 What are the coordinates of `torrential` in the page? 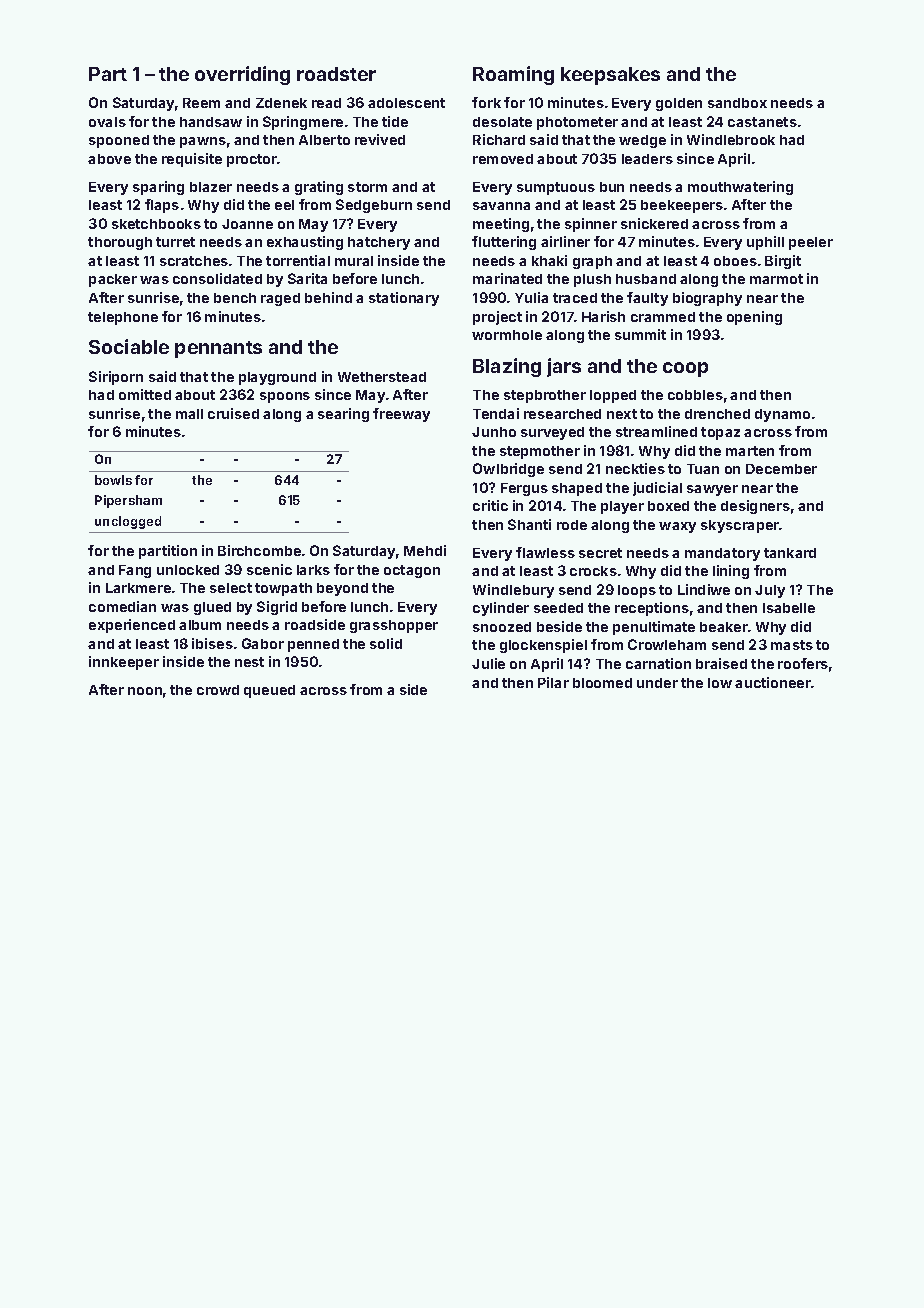 It's located at (298, 260).
